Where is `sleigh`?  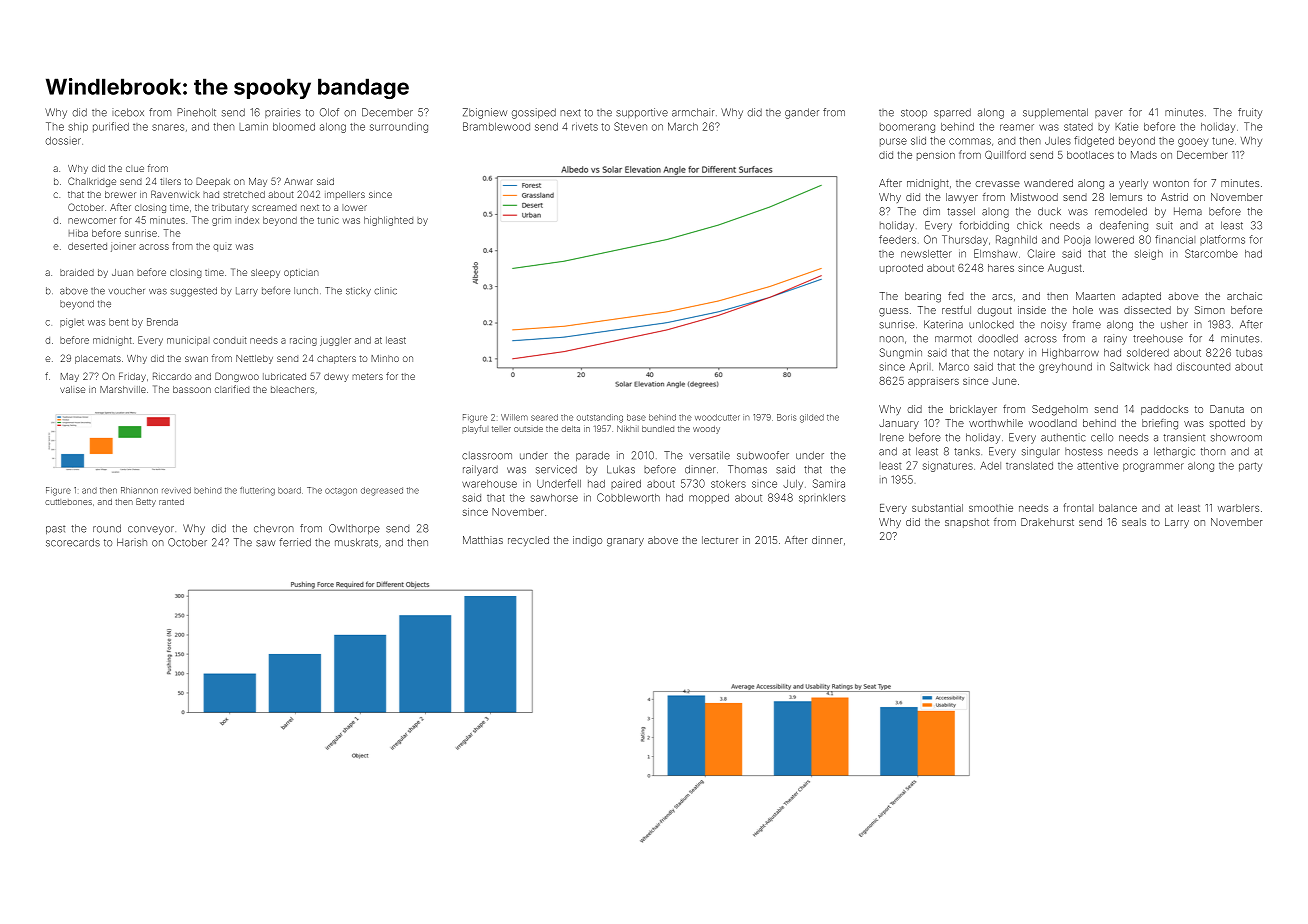
sleigh is located at coordinates (1149, 255).
